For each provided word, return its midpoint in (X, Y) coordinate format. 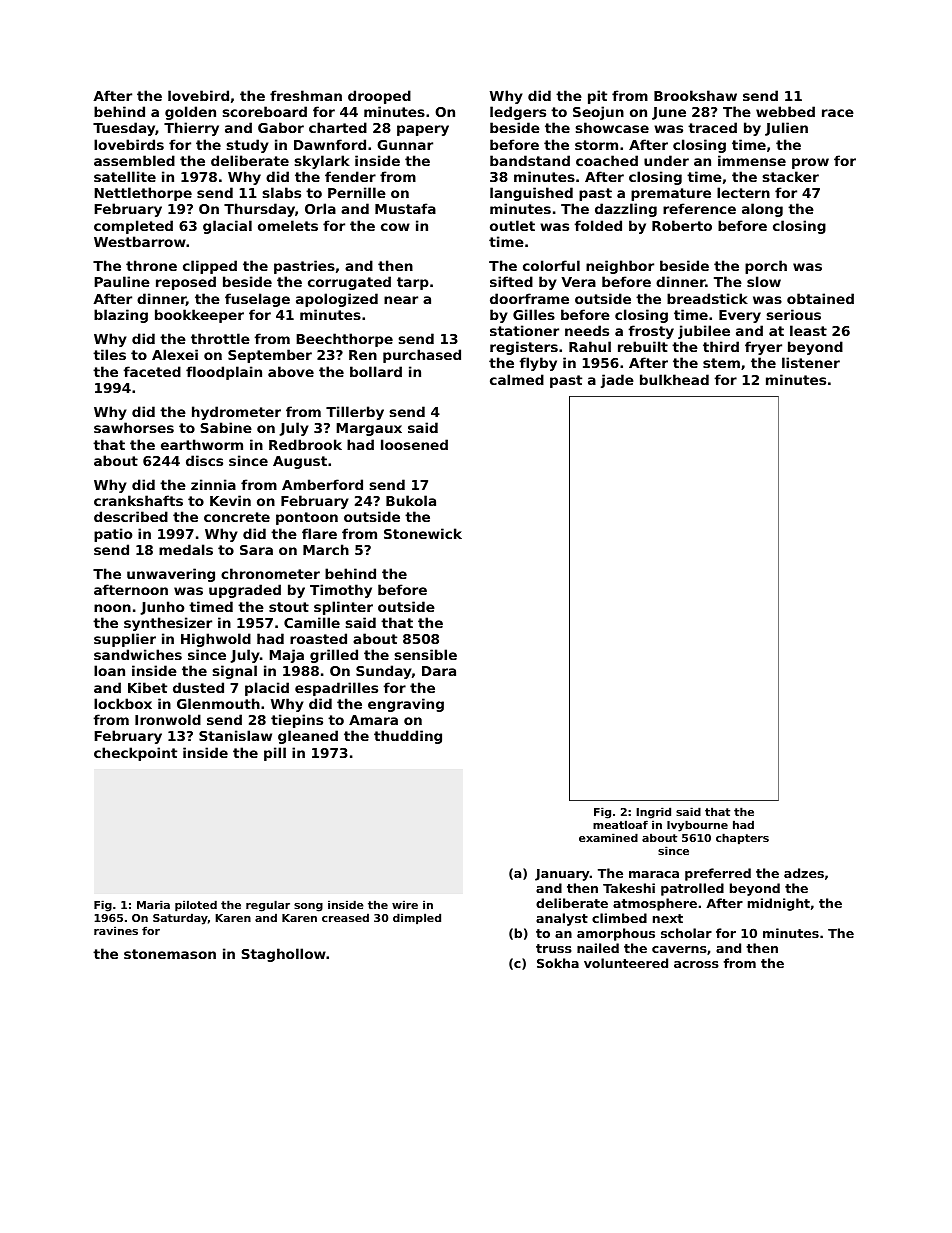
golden (190, 113)
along (762, 210)
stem (721, 363)
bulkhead (674, 379)
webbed (785, 111)
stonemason (170, 954)
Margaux (369, 429)
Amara (373, 720)
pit (597, 97)
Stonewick (423, 533)
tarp (413, 283)
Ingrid (653, 813)
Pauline (122, 281)
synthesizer (168, 624)
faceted (152, 371)
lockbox (123, 703)
